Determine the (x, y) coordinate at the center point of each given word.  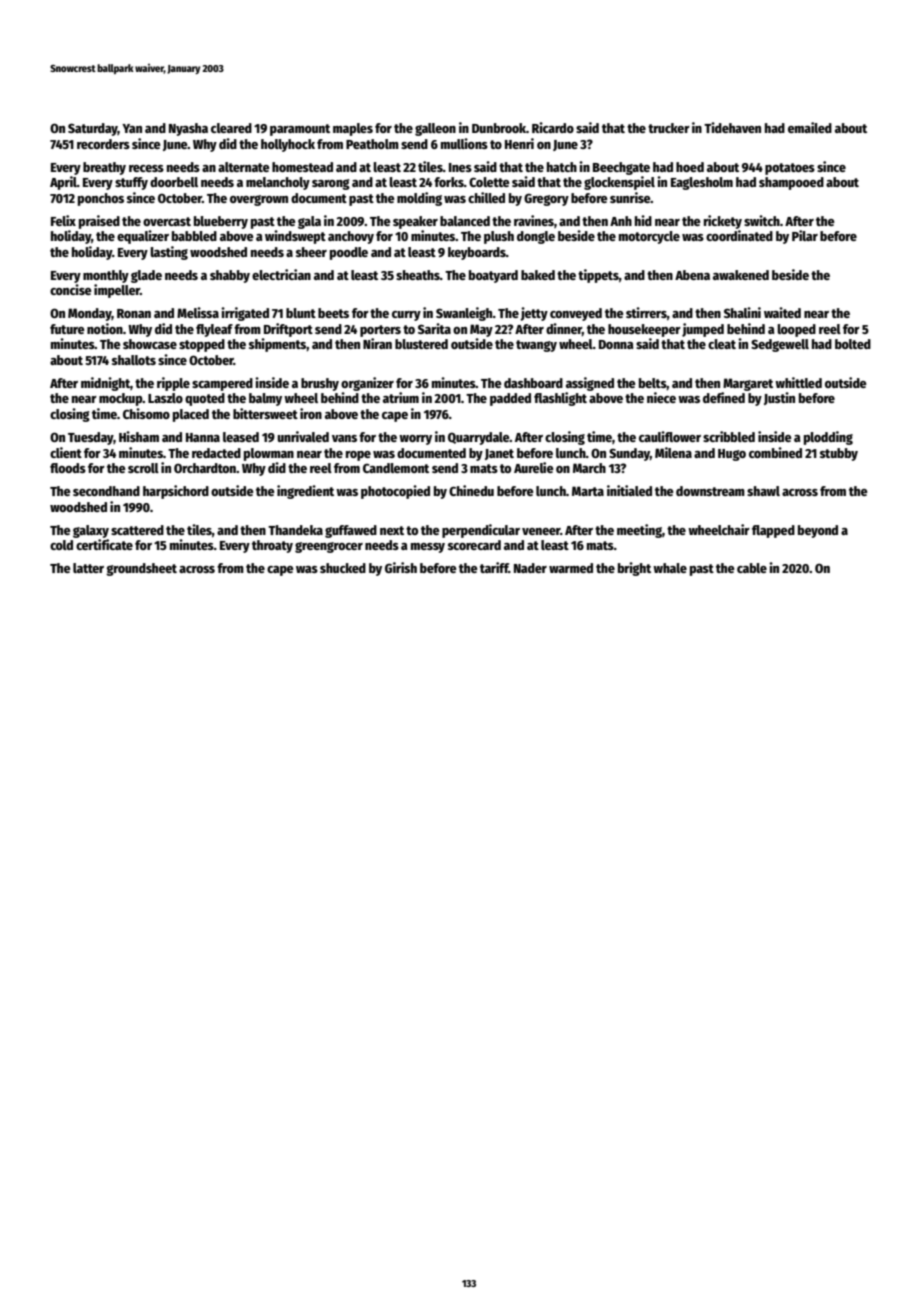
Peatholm (372, 144)
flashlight (560, 399)
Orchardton (205, 468)
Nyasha (188, 129)
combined (775, 452)
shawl (763, 491)
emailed (810, 127)
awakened (741, 275)
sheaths (418, 275)
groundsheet (141, 569)
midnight (105, 384)
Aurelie (534, 467)
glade (146, 276)
